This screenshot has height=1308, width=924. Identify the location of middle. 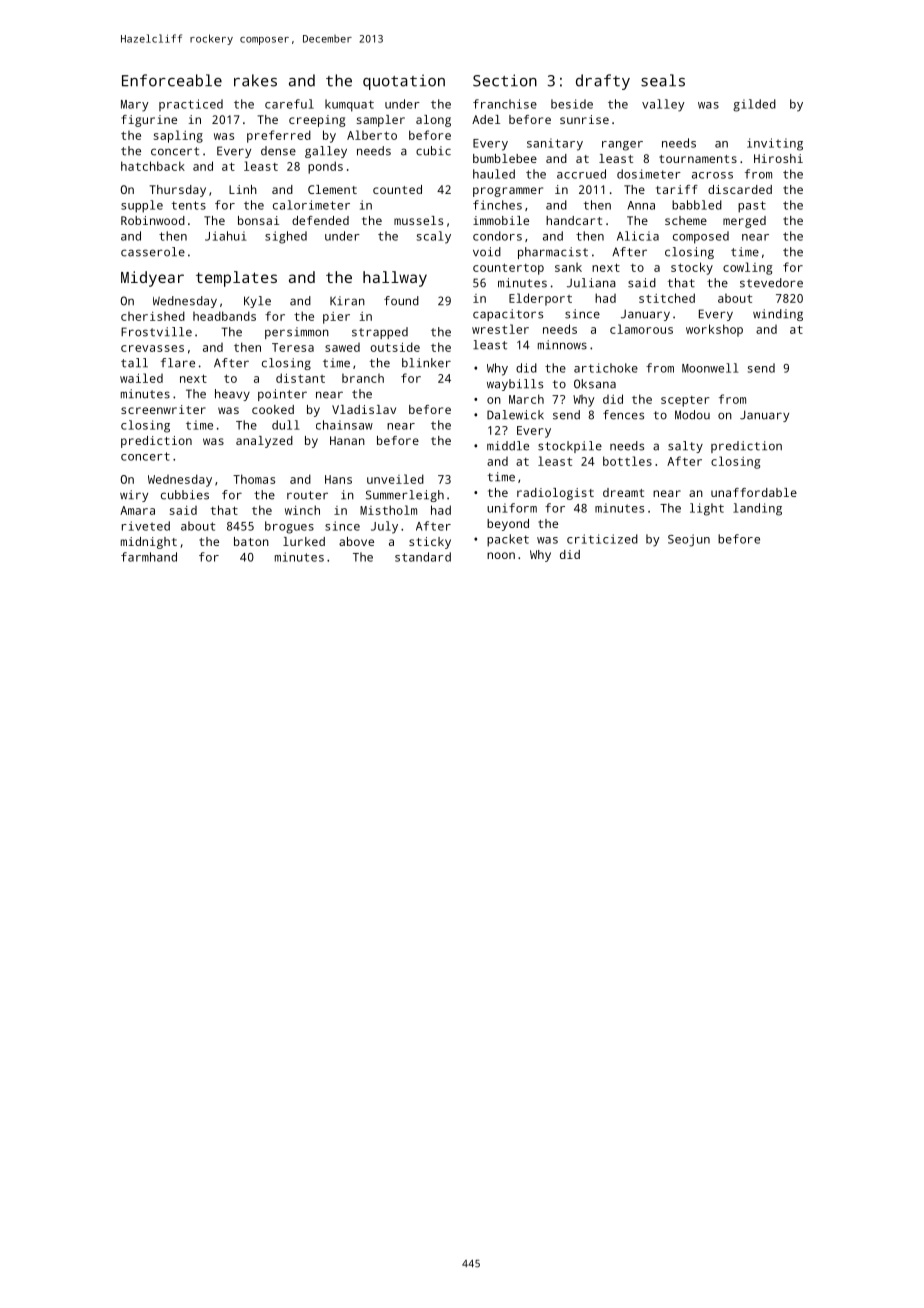
(508, 446).
